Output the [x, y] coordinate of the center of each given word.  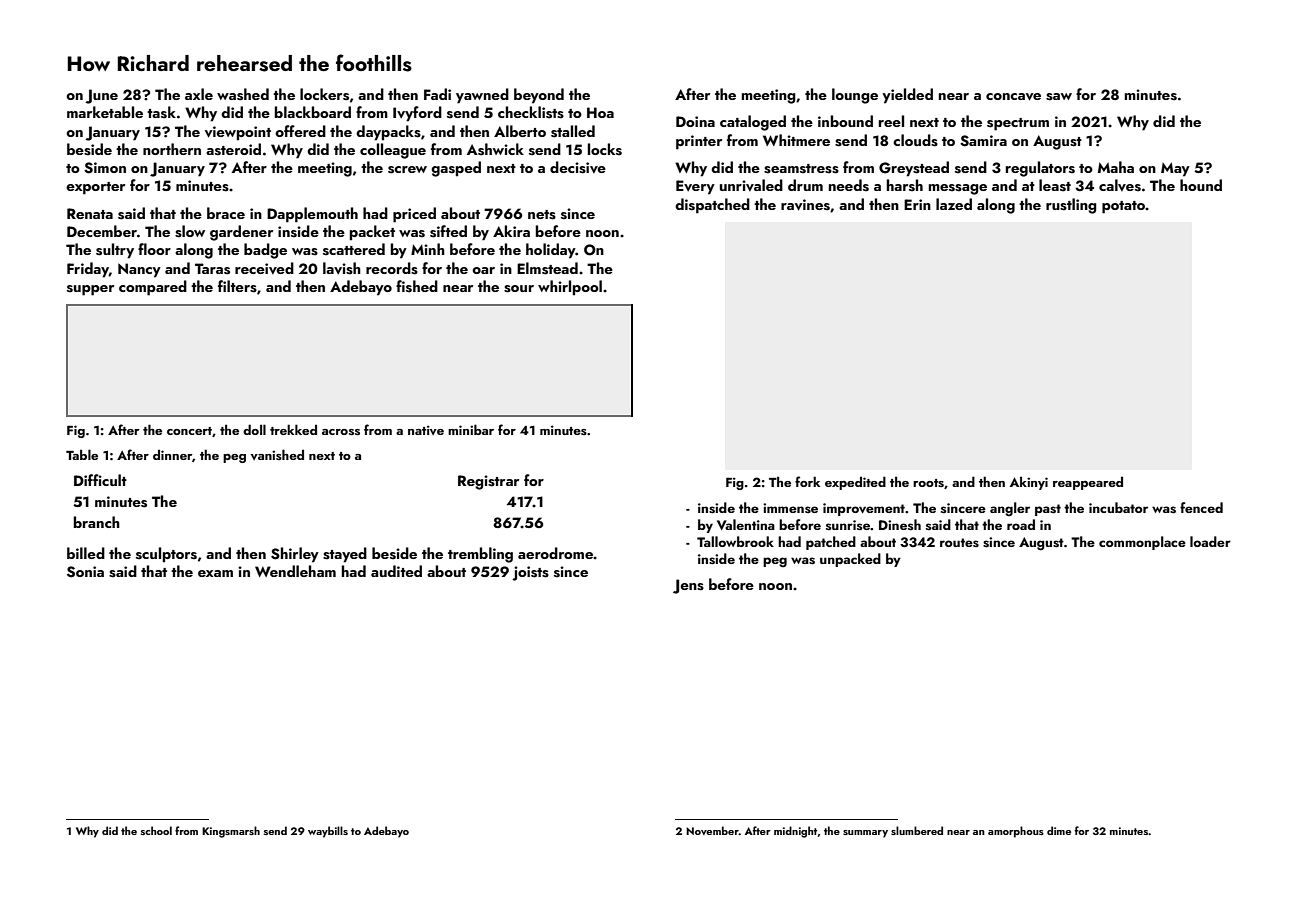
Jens [688, 586]
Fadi [437, 94]
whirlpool [570, 288]
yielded [907, 96]
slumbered [917, 830]
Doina [695, 121]
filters [237, 286]
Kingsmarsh [231, 832]
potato [1123, 207]
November [712, 830]
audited [396, 571]
